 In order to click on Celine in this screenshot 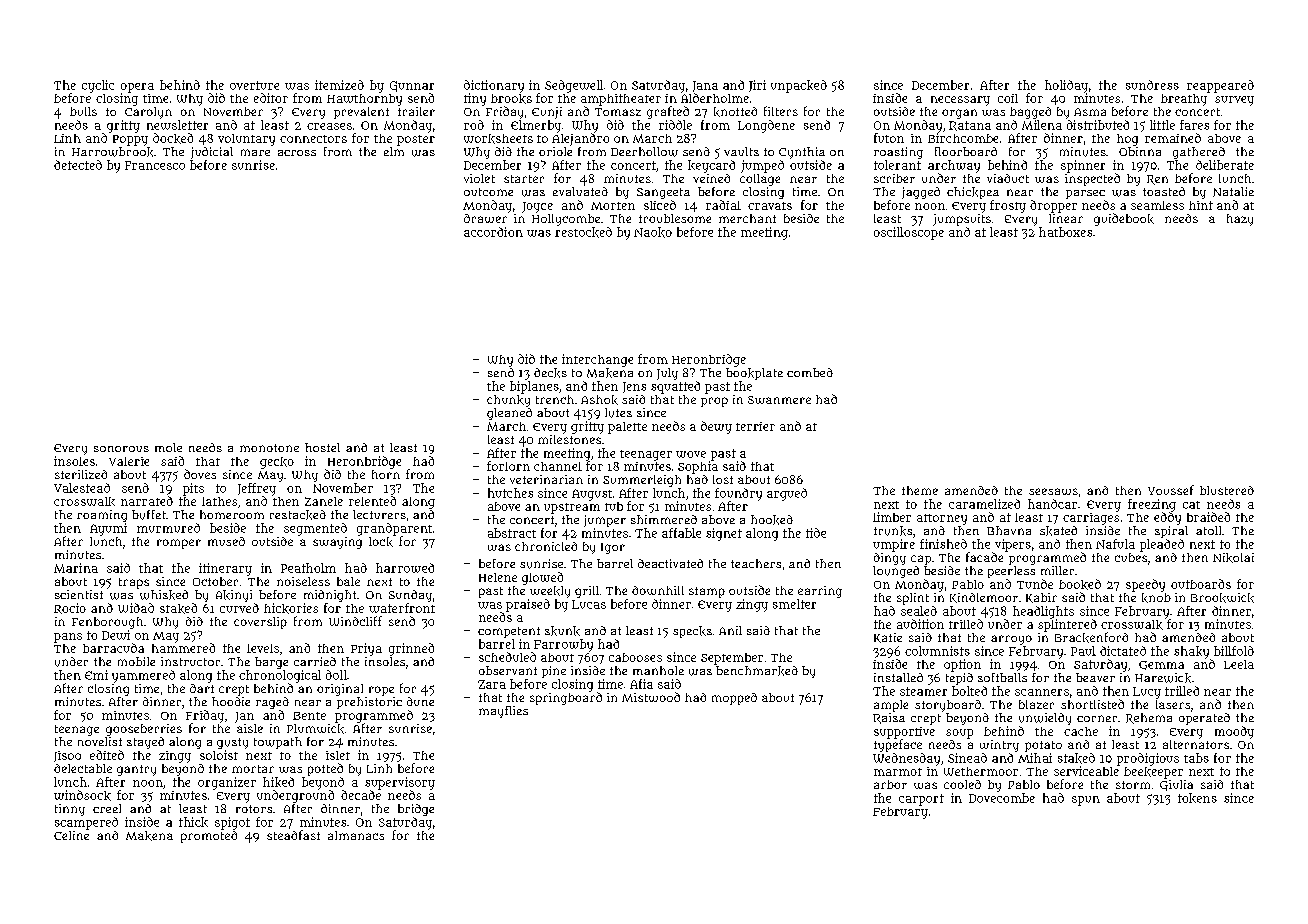, I will do `click(71, 835)`.
